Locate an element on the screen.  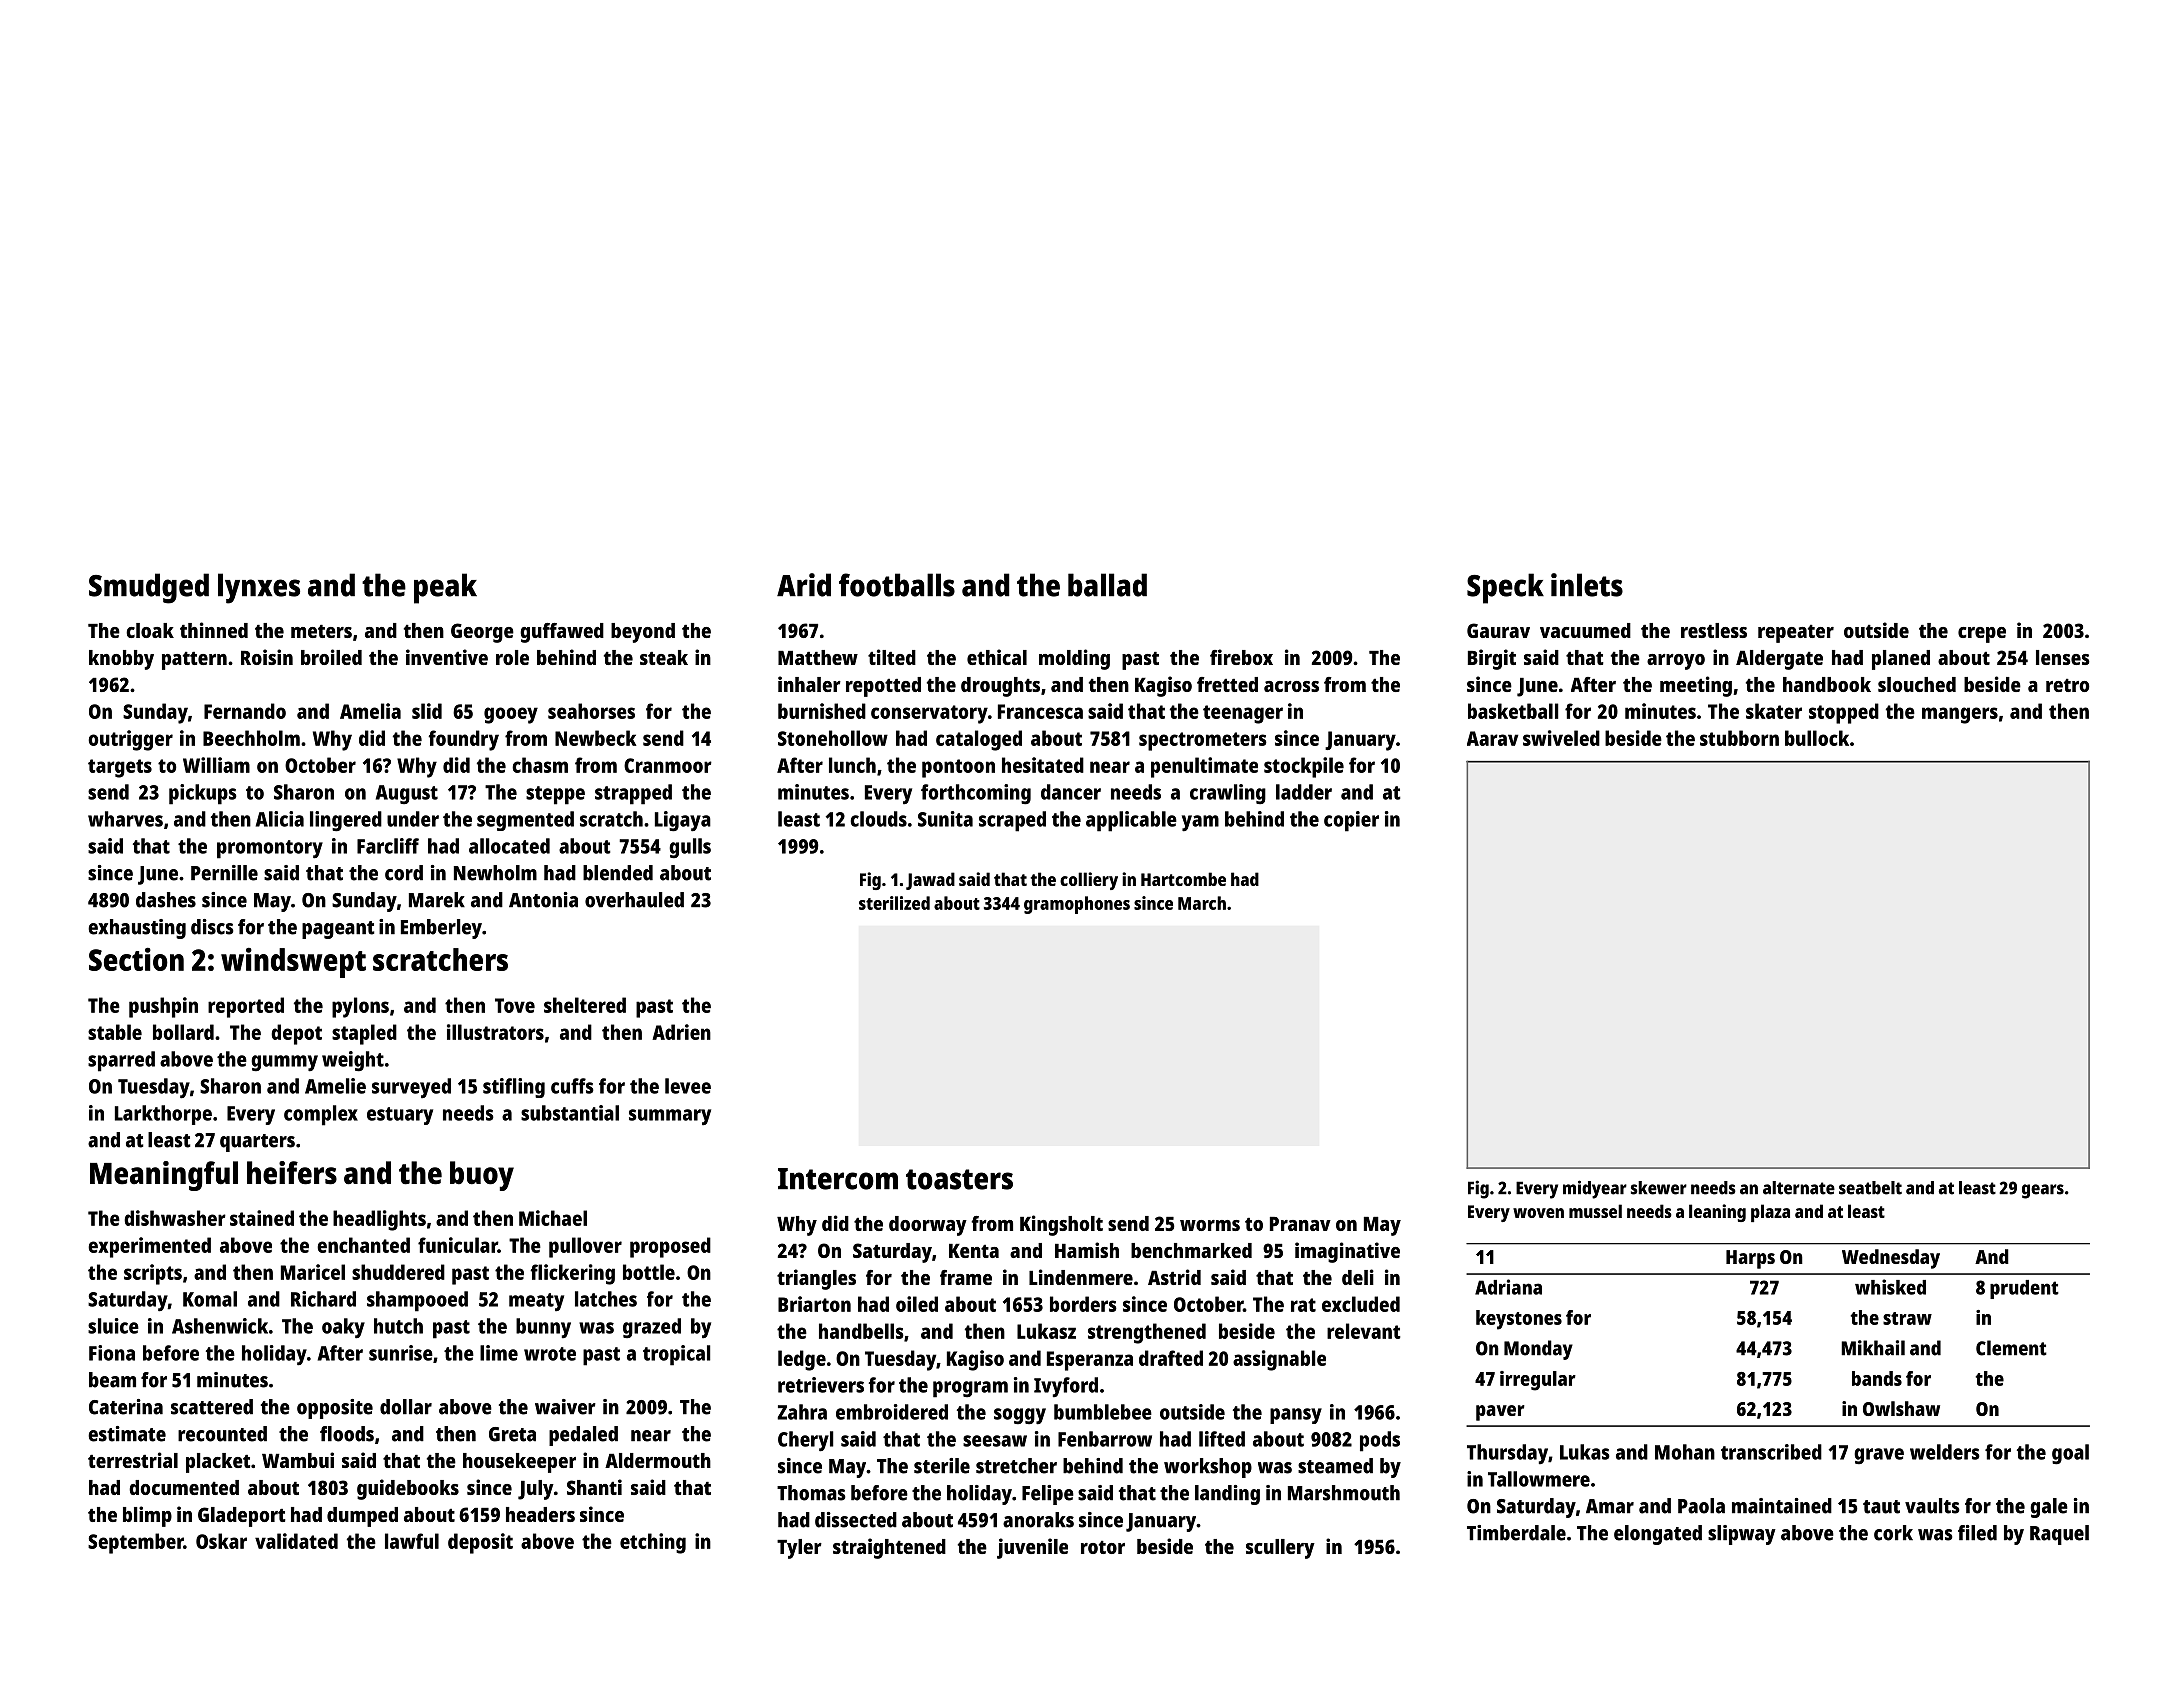
knobby is located at coordinates (121, 660).
